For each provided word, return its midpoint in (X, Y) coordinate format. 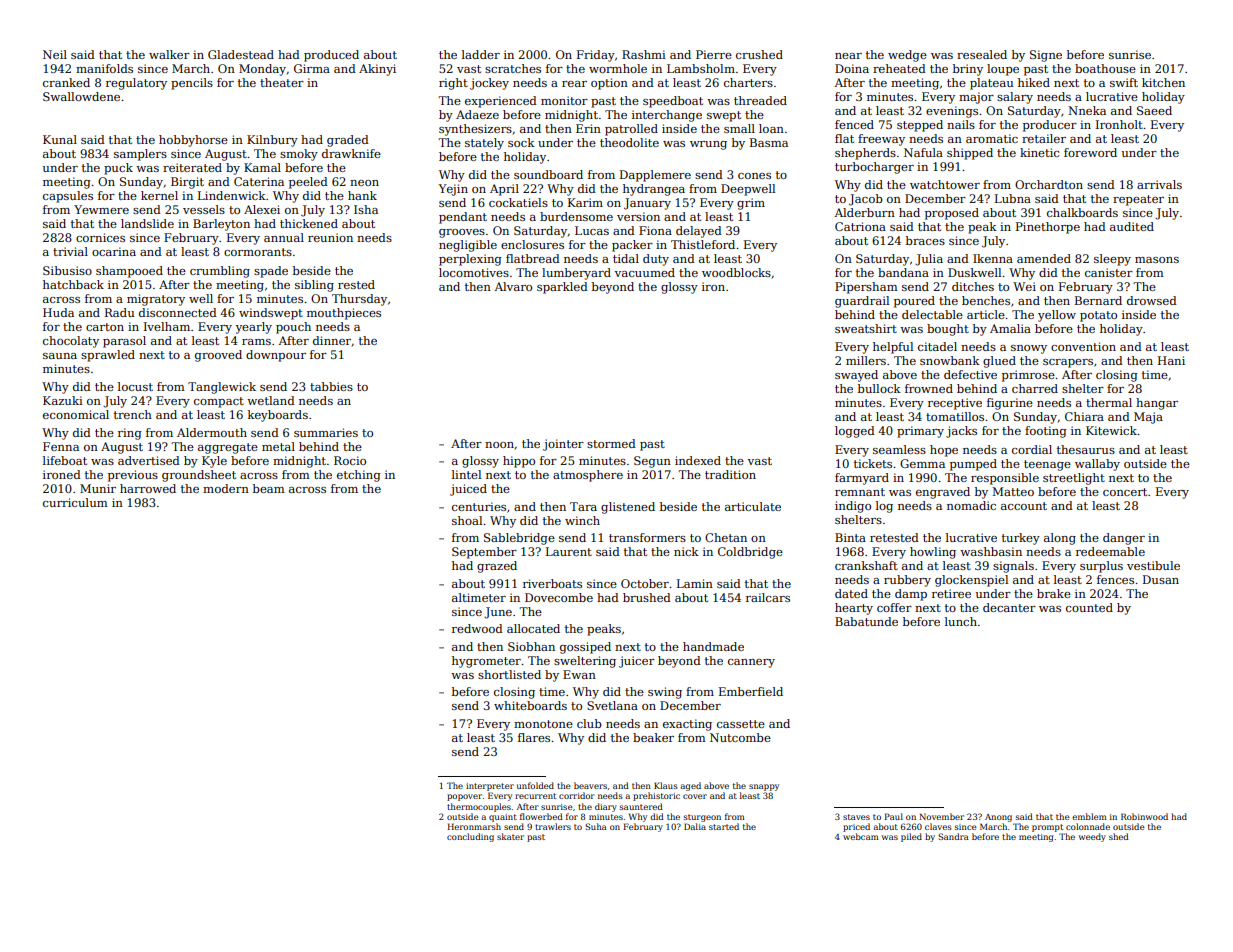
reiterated (192, 167)
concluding (470, 837)
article (986, 314)
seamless (899, 449)
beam (269, 488)
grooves (462, 233)
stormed (611, 443)
